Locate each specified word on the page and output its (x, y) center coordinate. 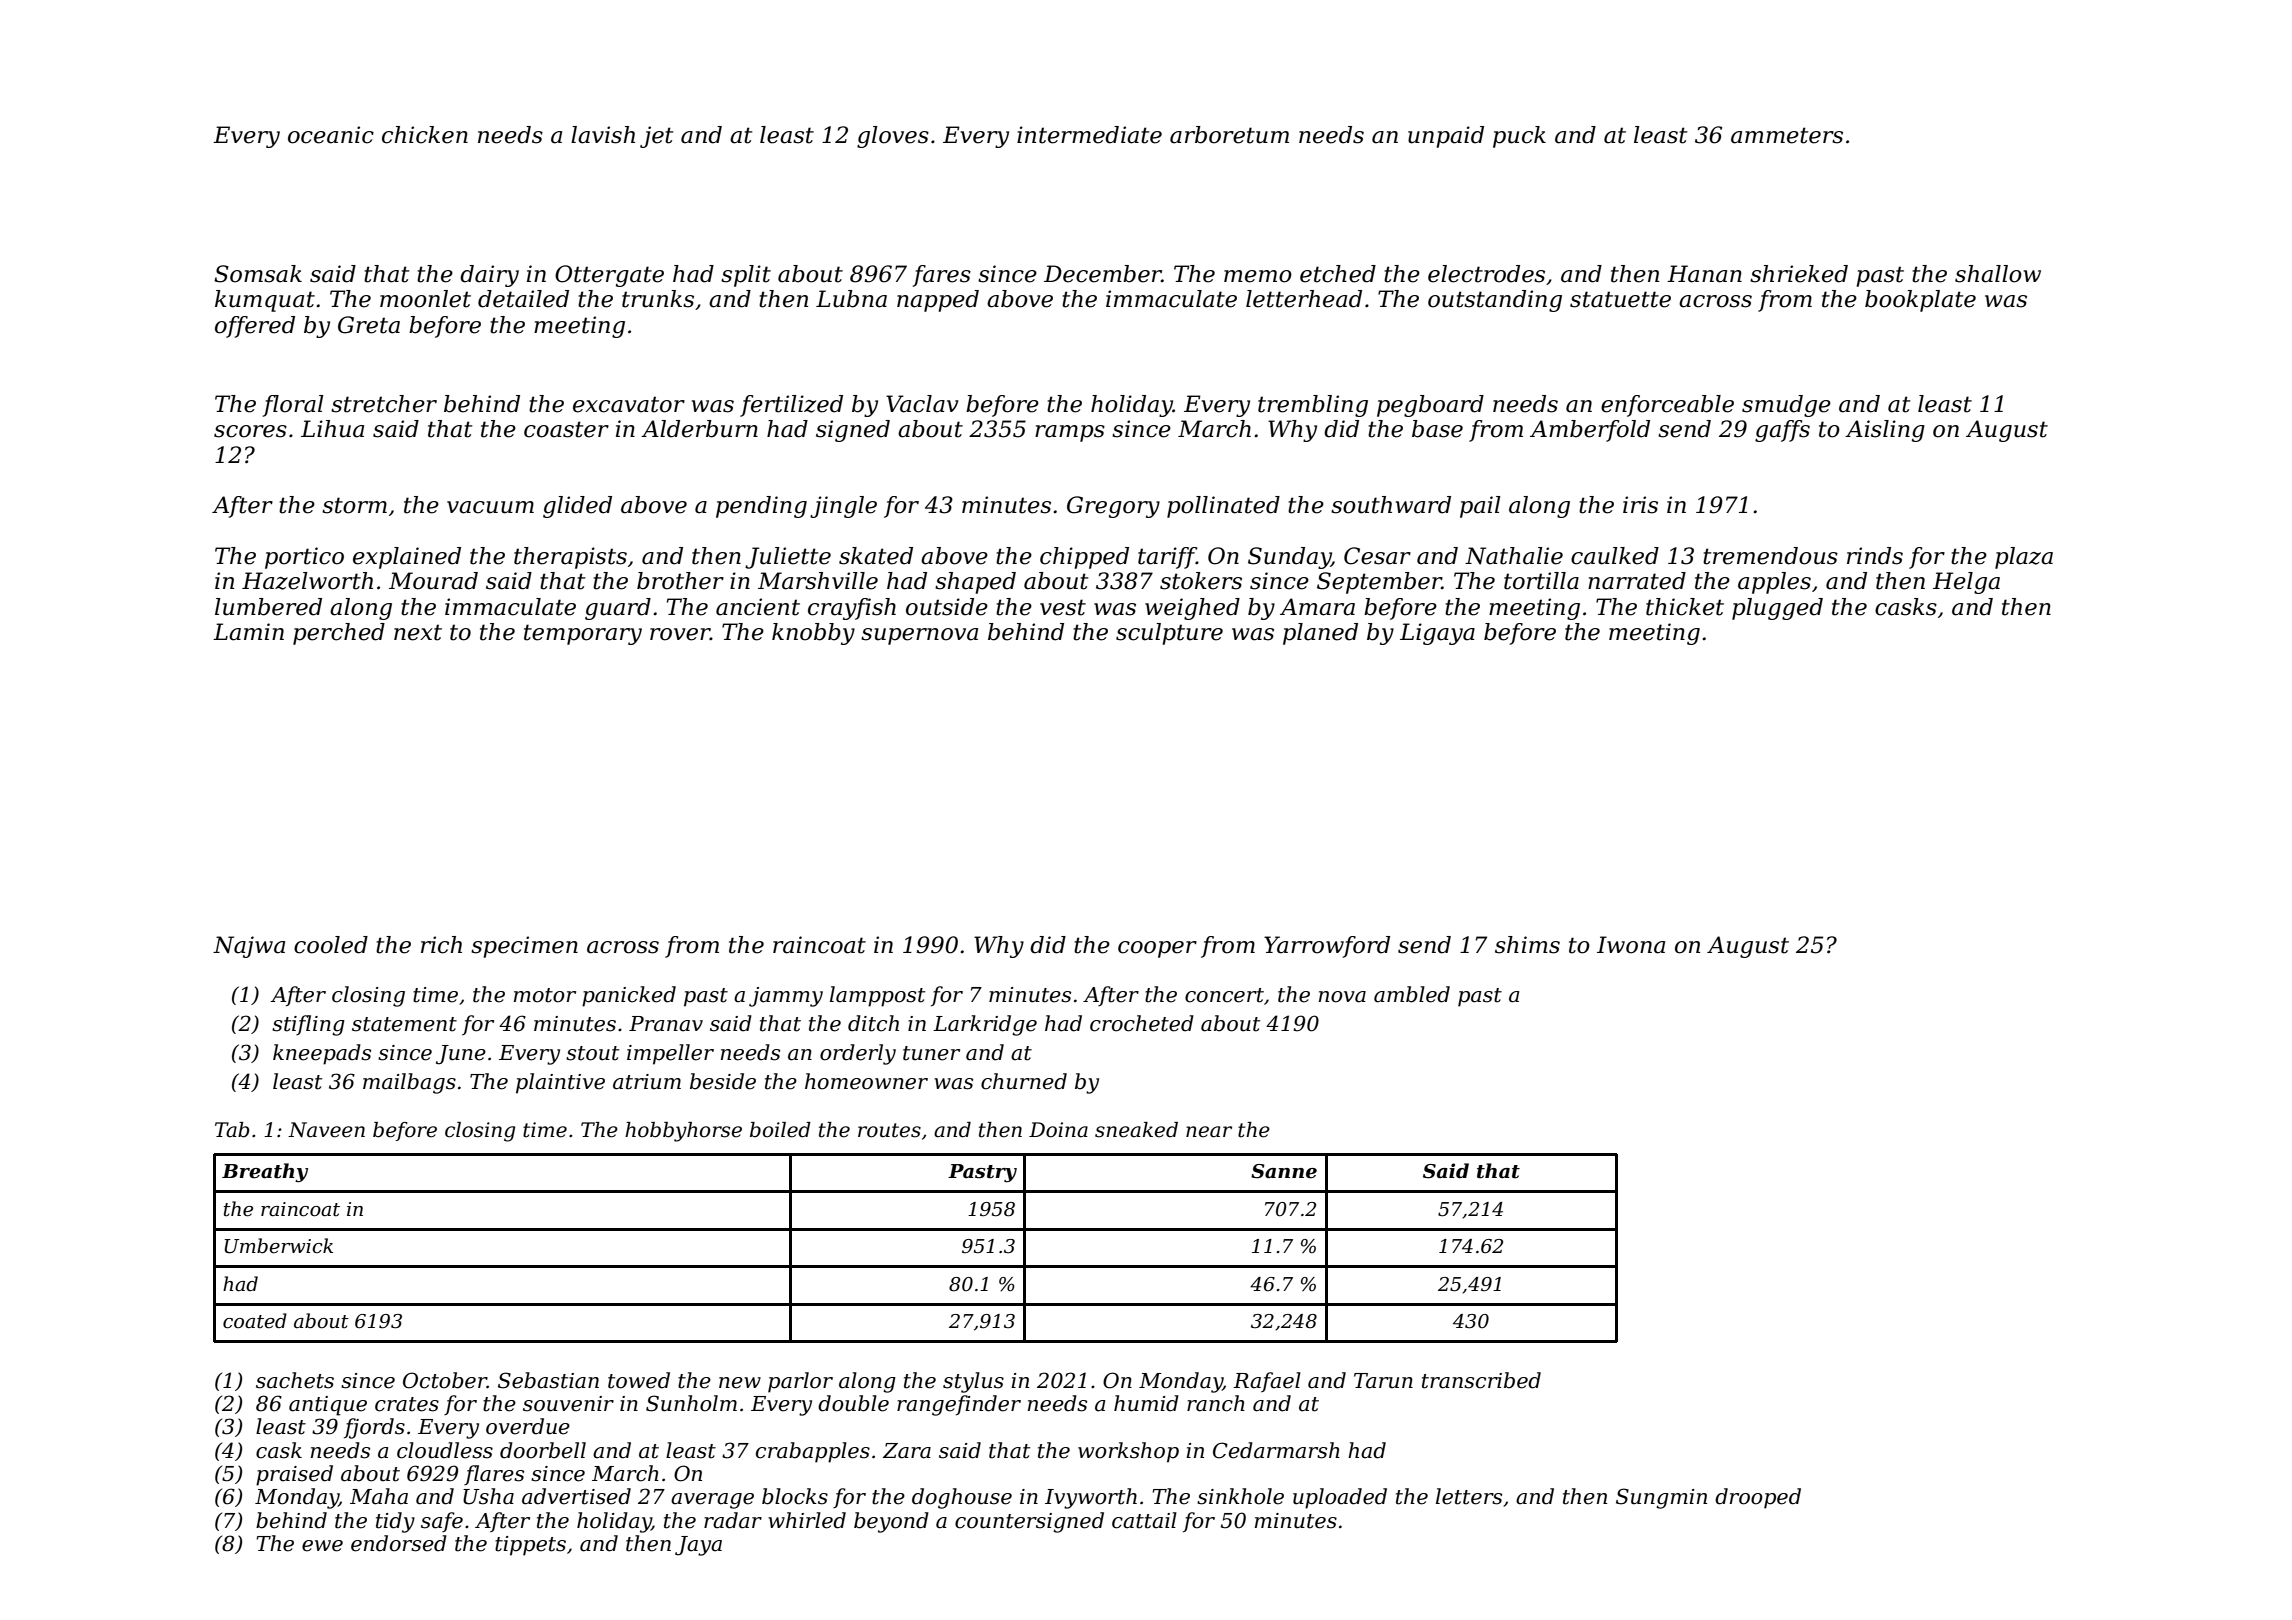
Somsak (258, 274)
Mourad (433, 581)
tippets (530, 1546)
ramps (1070, 433)
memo (1258, 276)
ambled (1412, 994)
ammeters (1787, 135)
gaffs (1782, 431)
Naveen (326, 1130)
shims (1527, 945)
